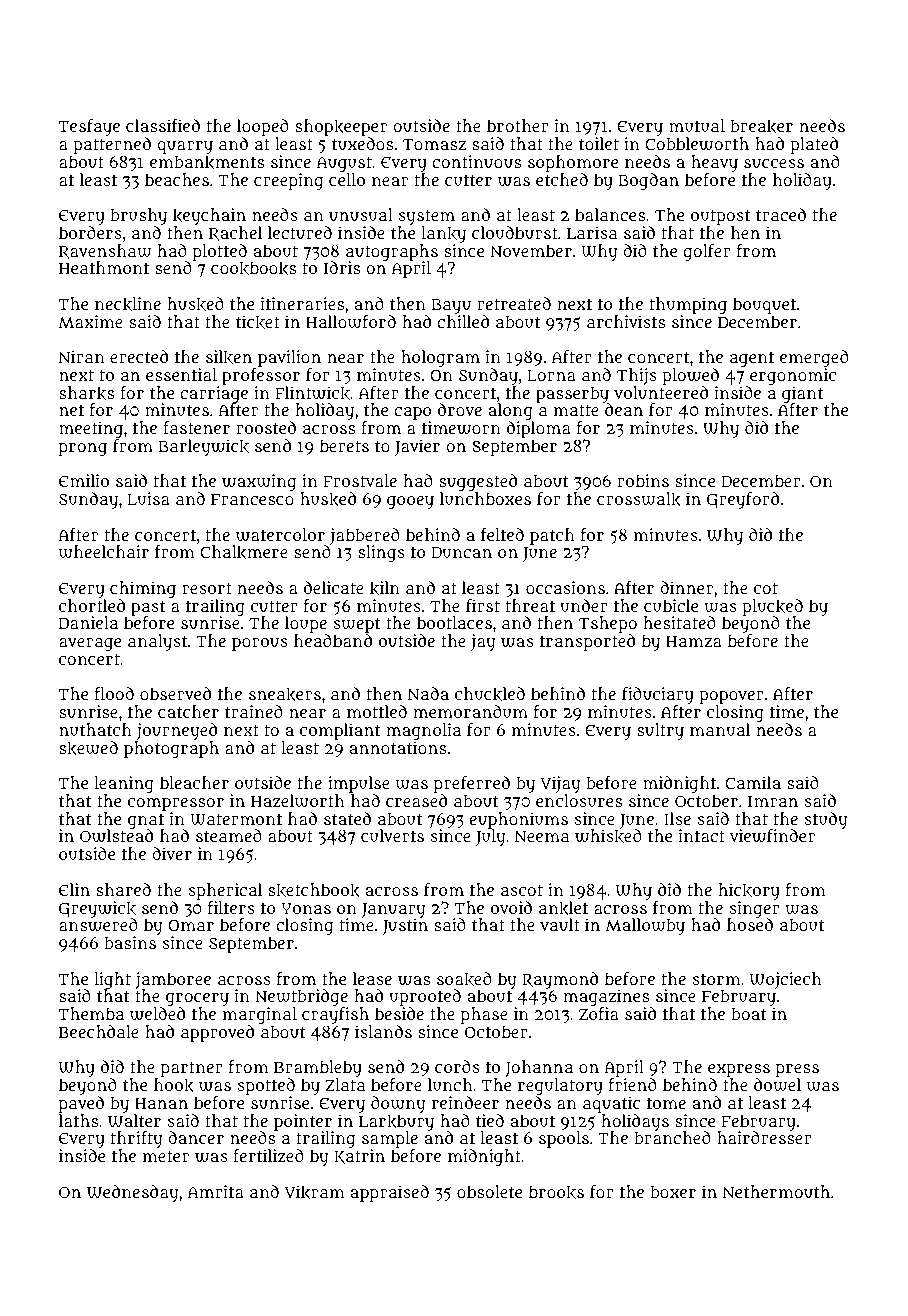 The image size is (908, 1316). Describe the element at coordinates (515, 232) in the image. I see `cloudburst` at that location.
